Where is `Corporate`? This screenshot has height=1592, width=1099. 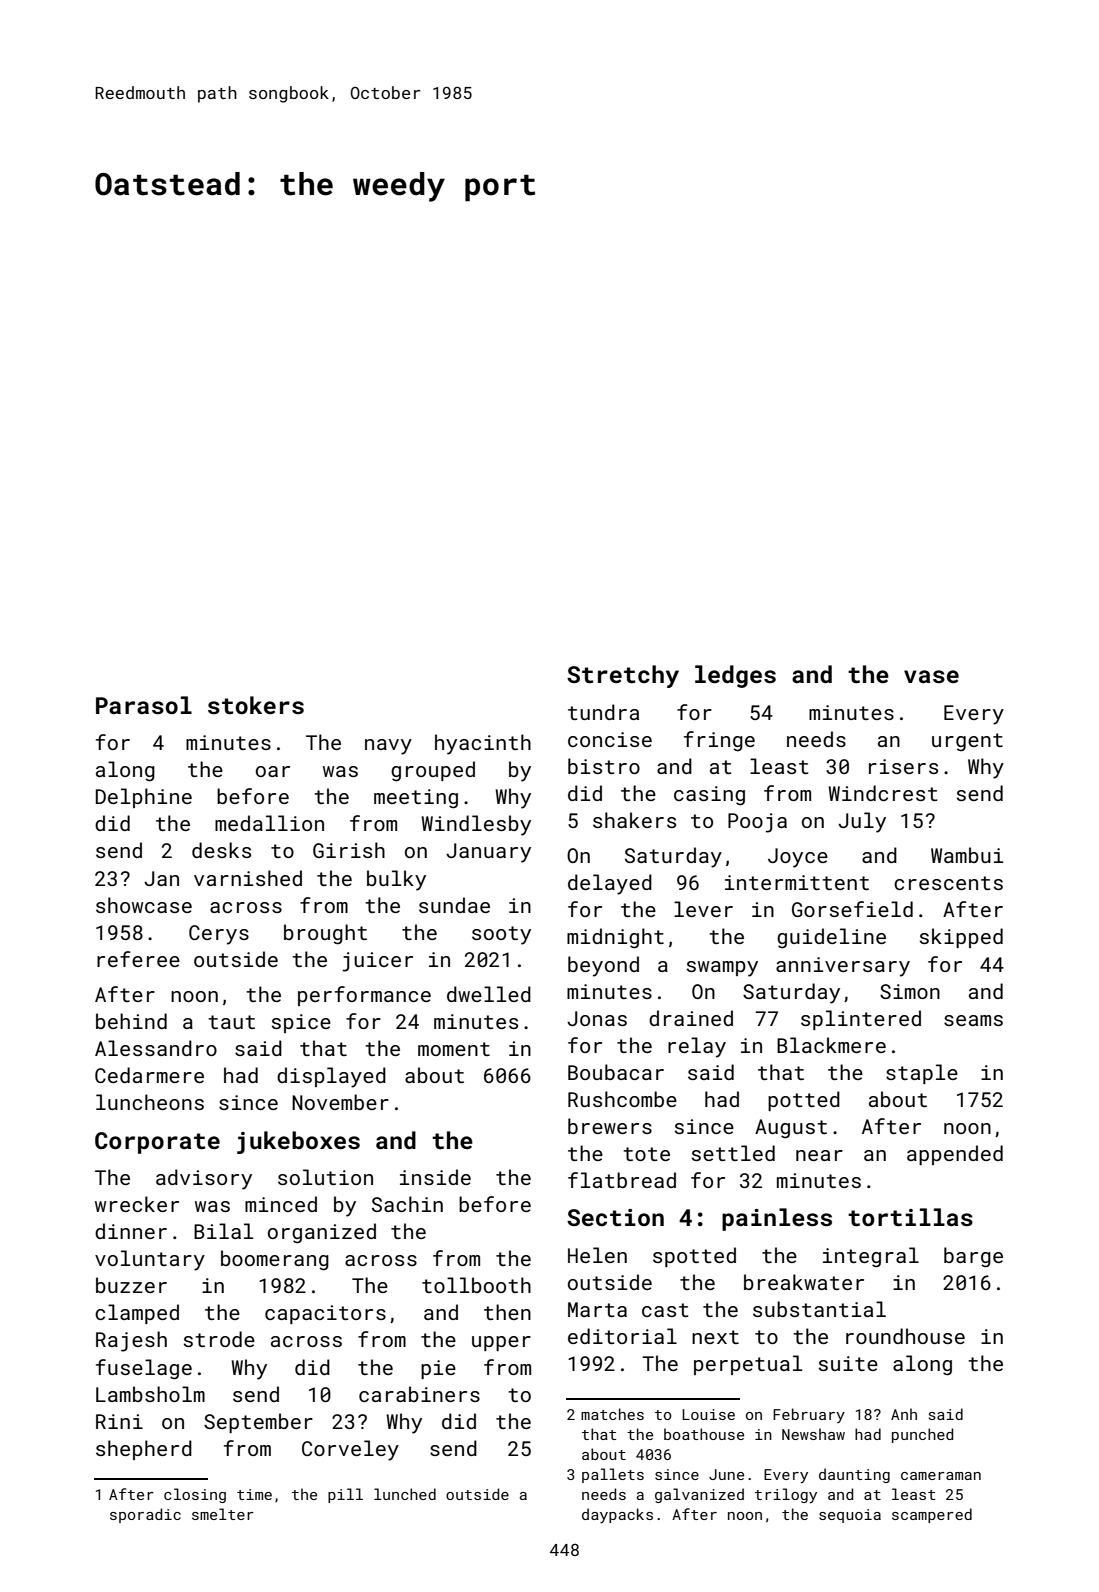 Corporate is located at coordinates (157, 1143).
